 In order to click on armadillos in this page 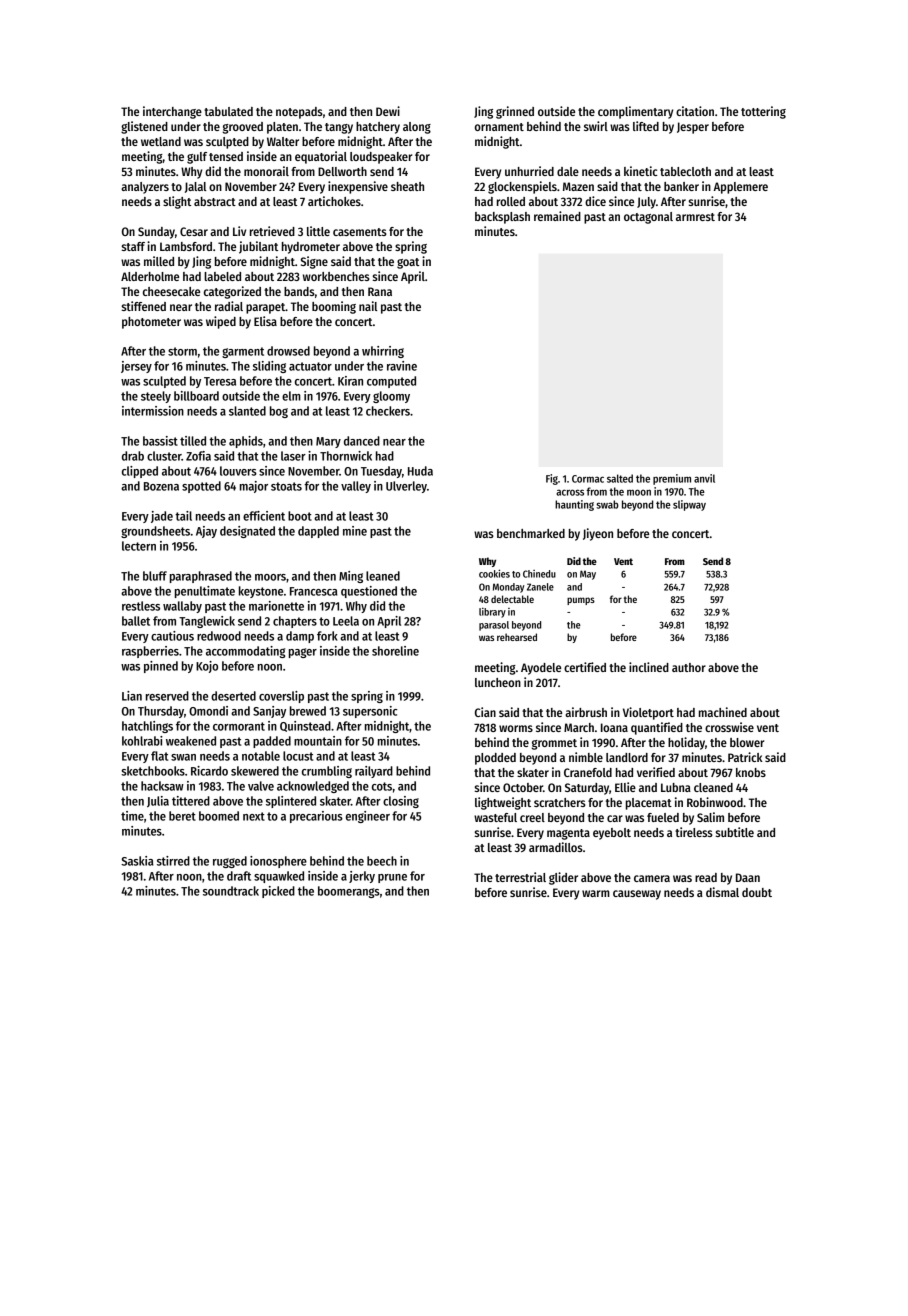, I will do `click(556, 847)`.
